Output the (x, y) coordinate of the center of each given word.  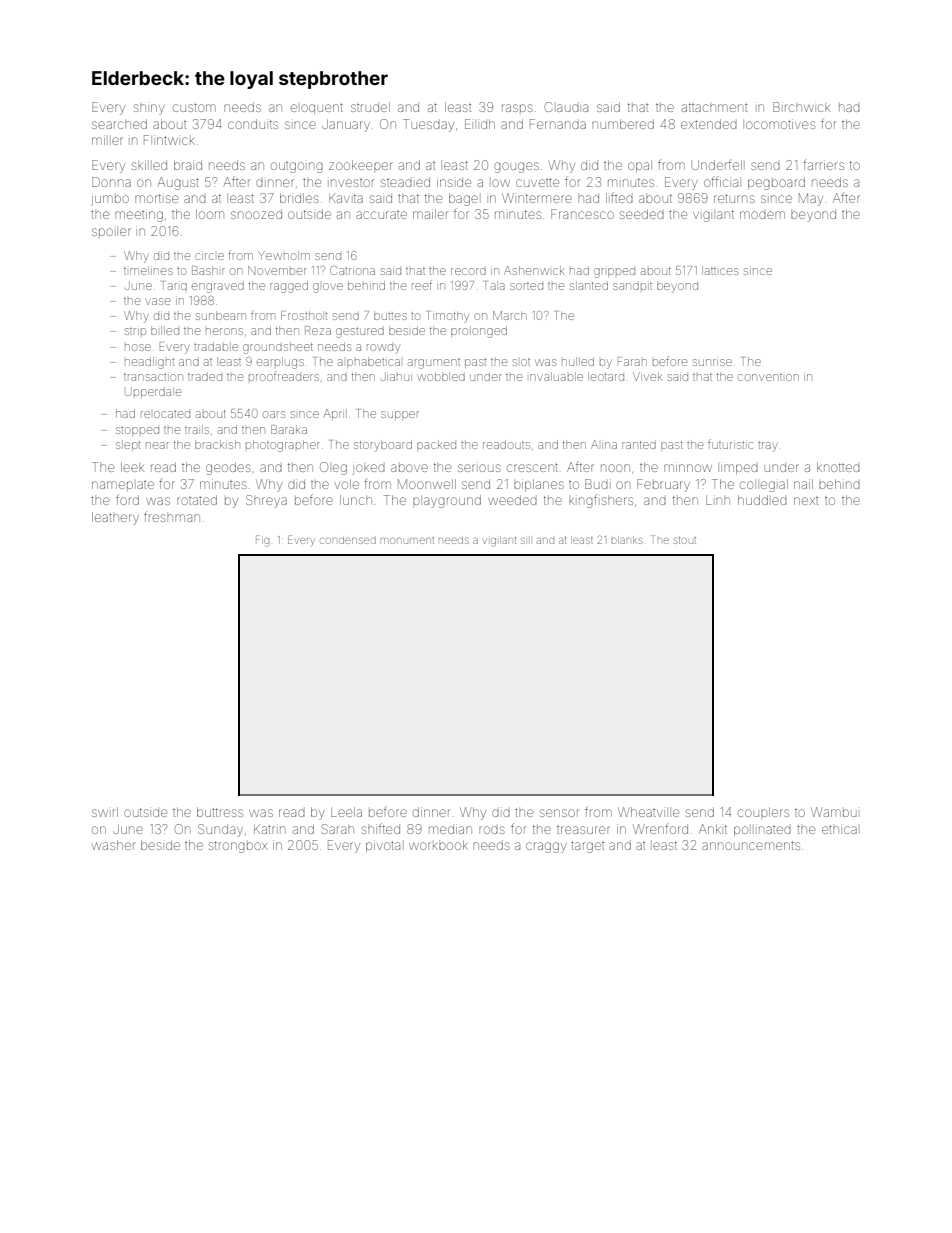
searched (119, 124)
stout (685, 540)
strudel (370, 107)
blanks (626, 540)
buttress (220, 812)
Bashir (208, 270)
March (509, 315)
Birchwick (801, 107)
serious (479, 468)
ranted (639, 445)
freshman (172, 516)
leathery (115, 518)
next (806, 501)
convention (768, 377)
